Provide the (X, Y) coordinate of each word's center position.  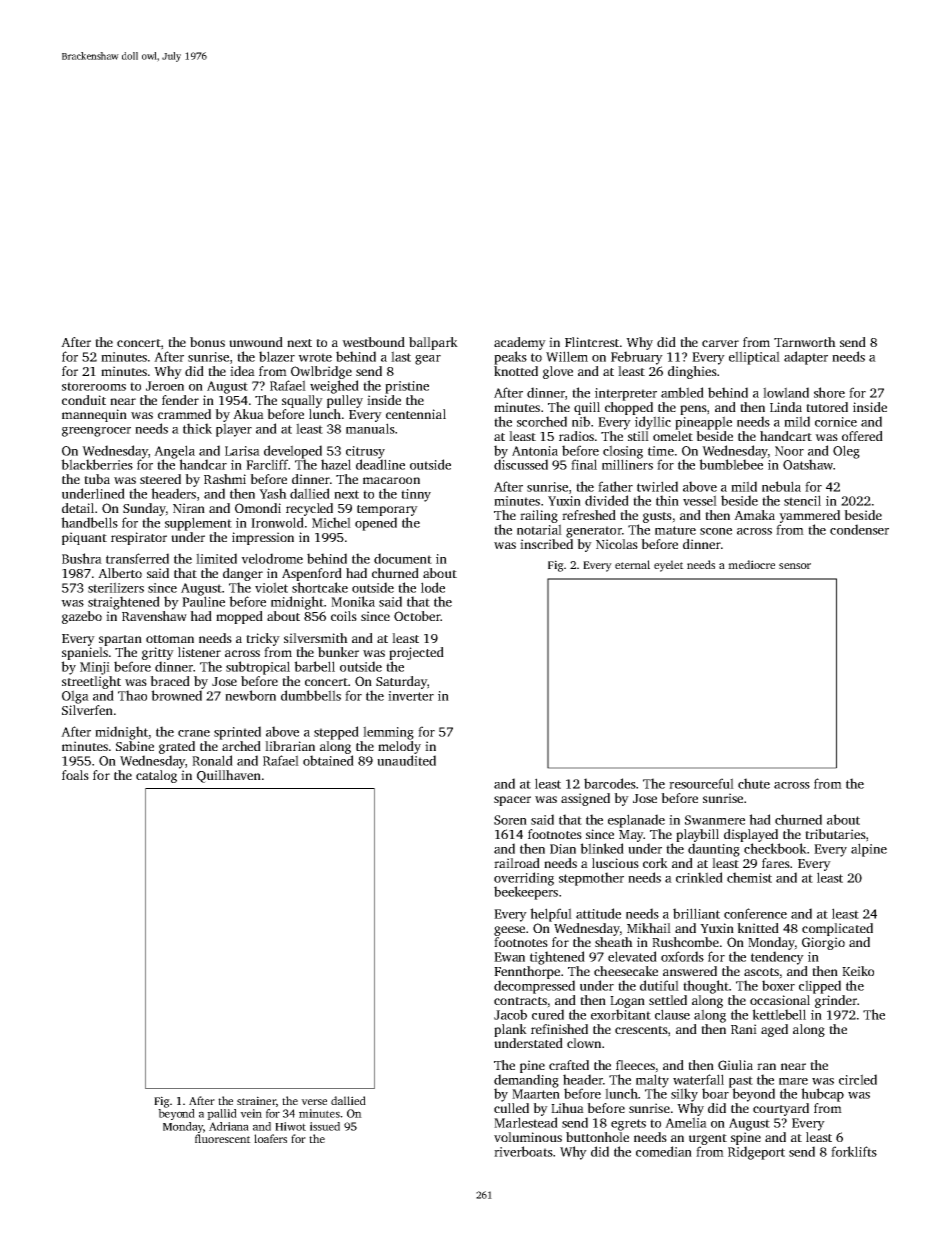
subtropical (258, 668)
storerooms (94, 386)
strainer (256, 1100)
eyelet (669, 566)
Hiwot (290, 1126)
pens (693, 410)
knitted (758, 928)
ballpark (433, 343)
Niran (189, 508)
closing (623, 452)
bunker (338, 652)
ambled (682, 392)
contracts (520, 1001)
